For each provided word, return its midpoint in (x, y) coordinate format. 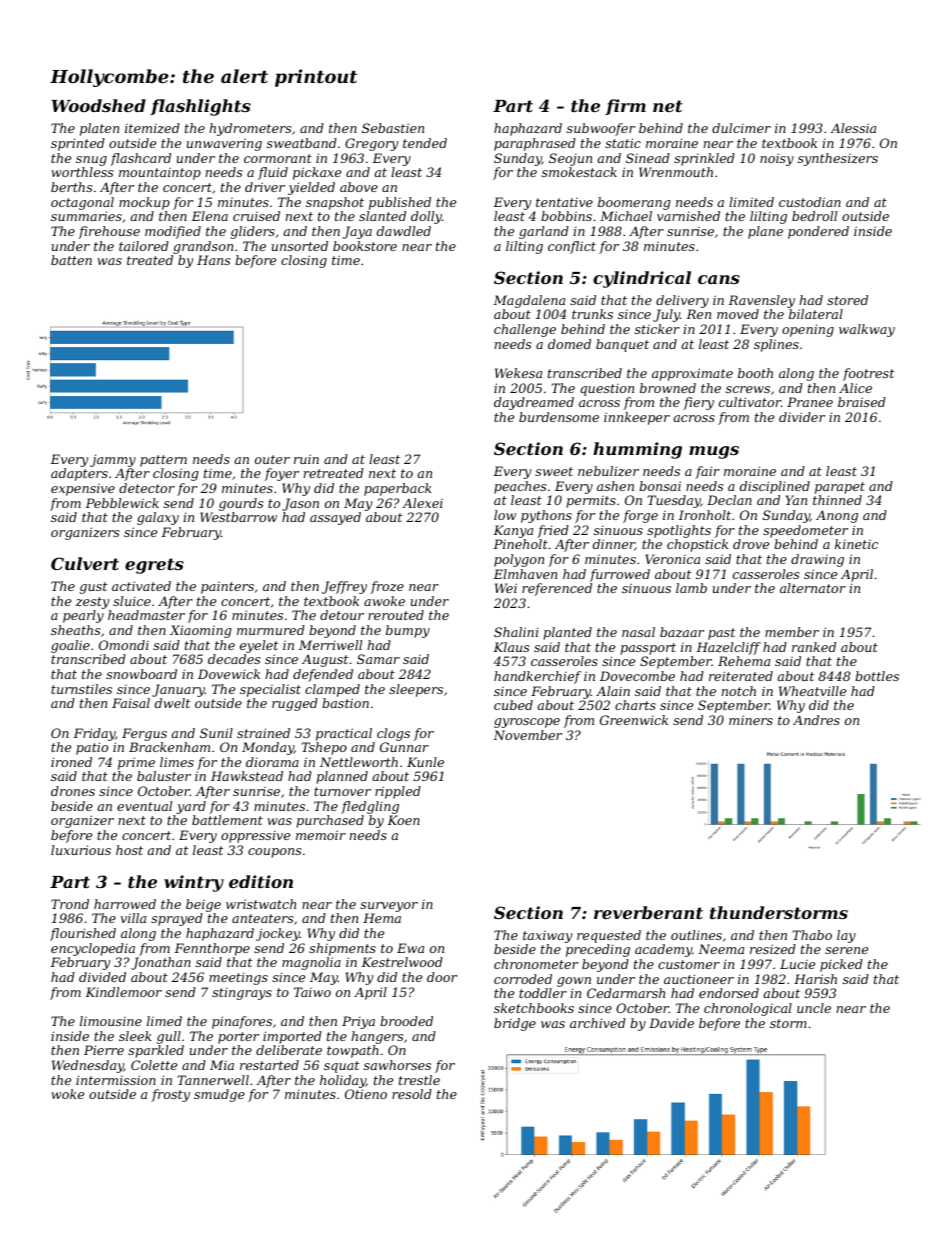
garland (544, 232)
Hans (213, 260)
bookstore (365, 246)
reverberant (648, 912)
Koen (403, 820)
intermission (116, 1080)
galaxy (158, 518)
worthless (82, 172)
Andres (816, 720)
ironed (71, 762)
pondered (818, 232)
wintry (194, 883)
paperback (398, 489)
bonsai (660, 486)
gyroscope (527, 723)
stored (847, 300)
